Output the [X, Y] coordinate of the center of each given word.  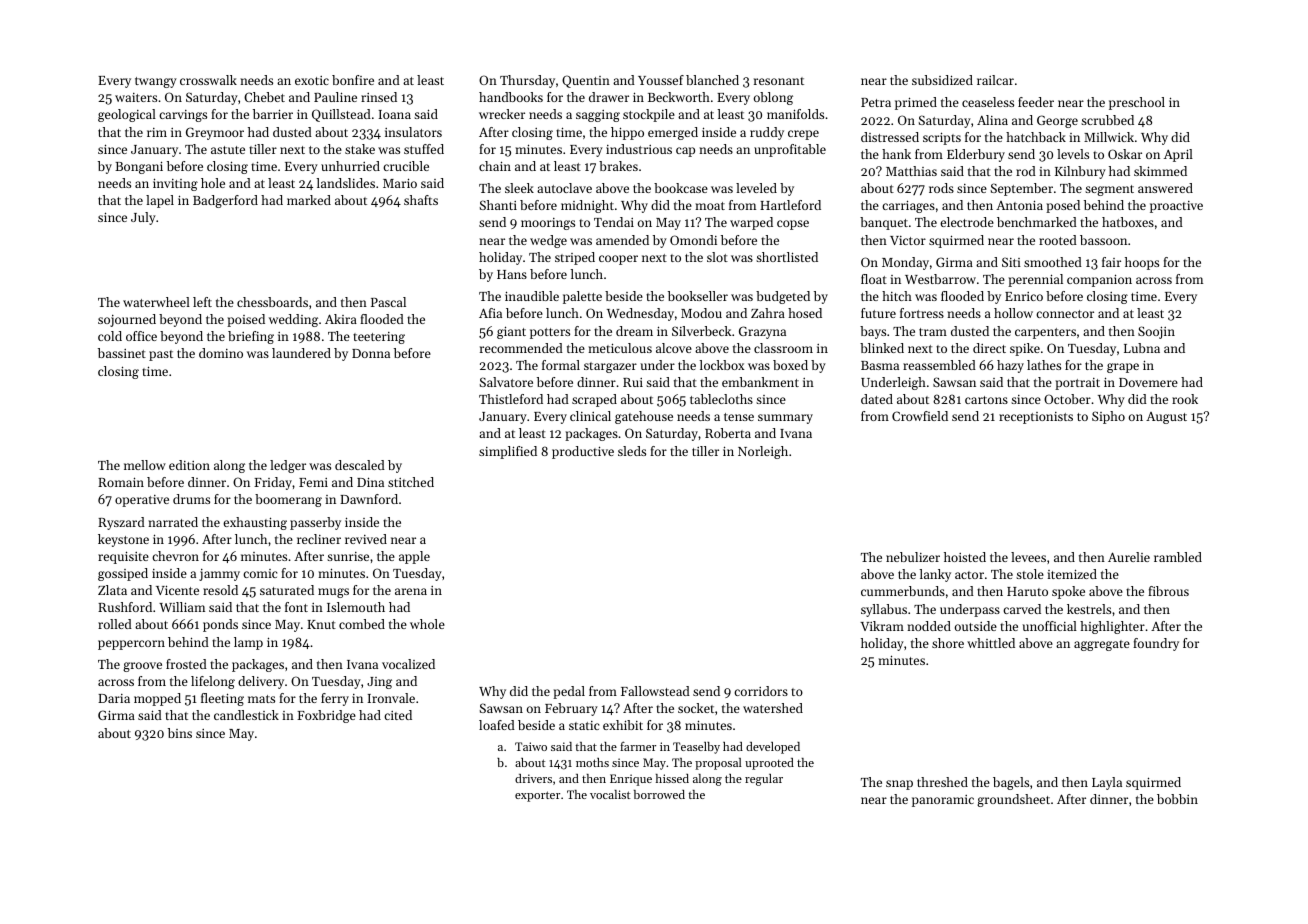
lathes [1044, 365]
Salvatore [506, 382]
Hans [512, 274]
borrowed [659, 794]
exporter [537, 796]
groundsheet [1013, 800]
